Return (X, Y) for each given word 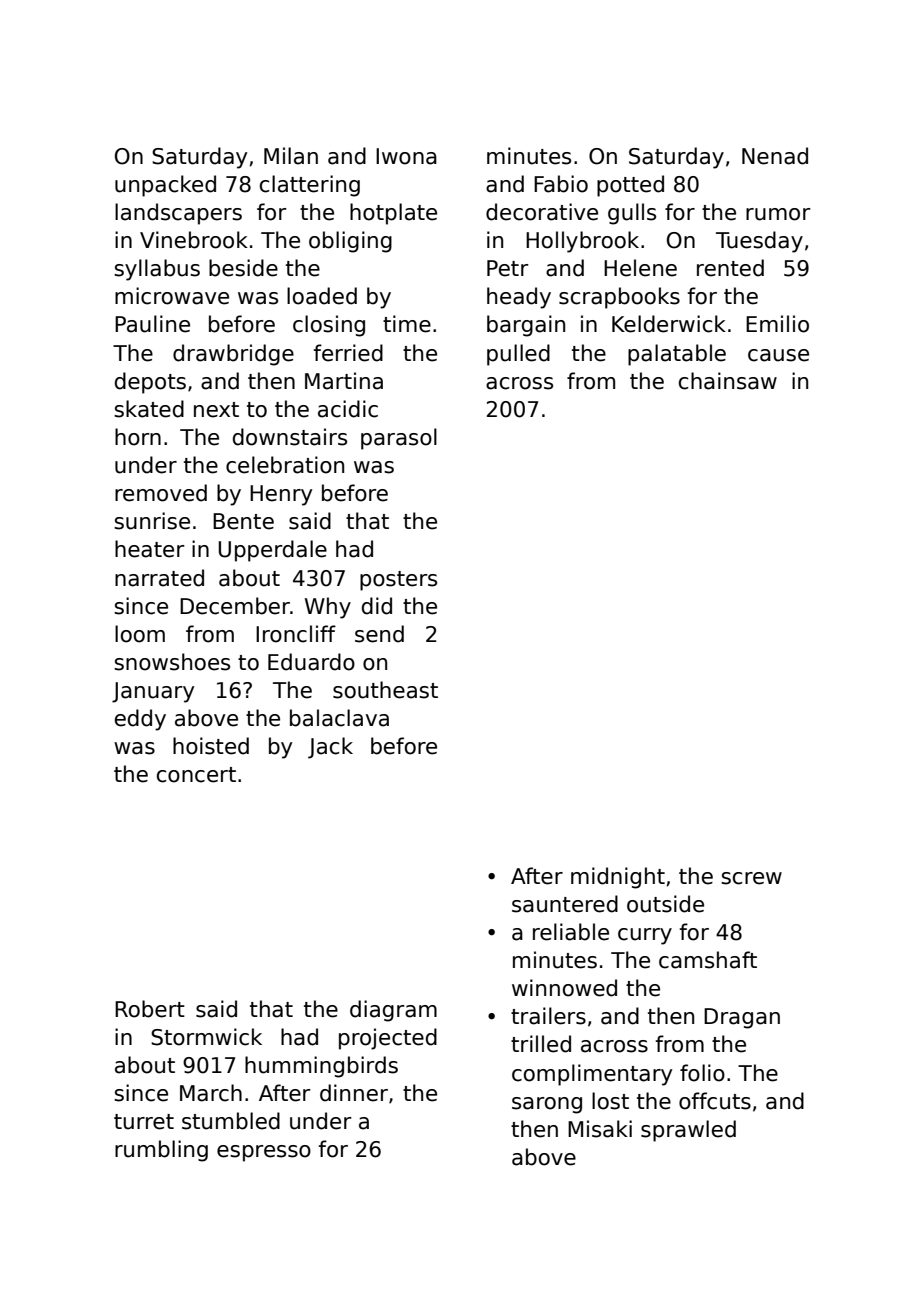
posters (398, 581)
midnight (618, 878)
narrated (159, 578)
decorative (542, 212)
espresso (264, 1153)
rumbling (161, 1151)
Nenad (775, 156)
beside (243, 268)
